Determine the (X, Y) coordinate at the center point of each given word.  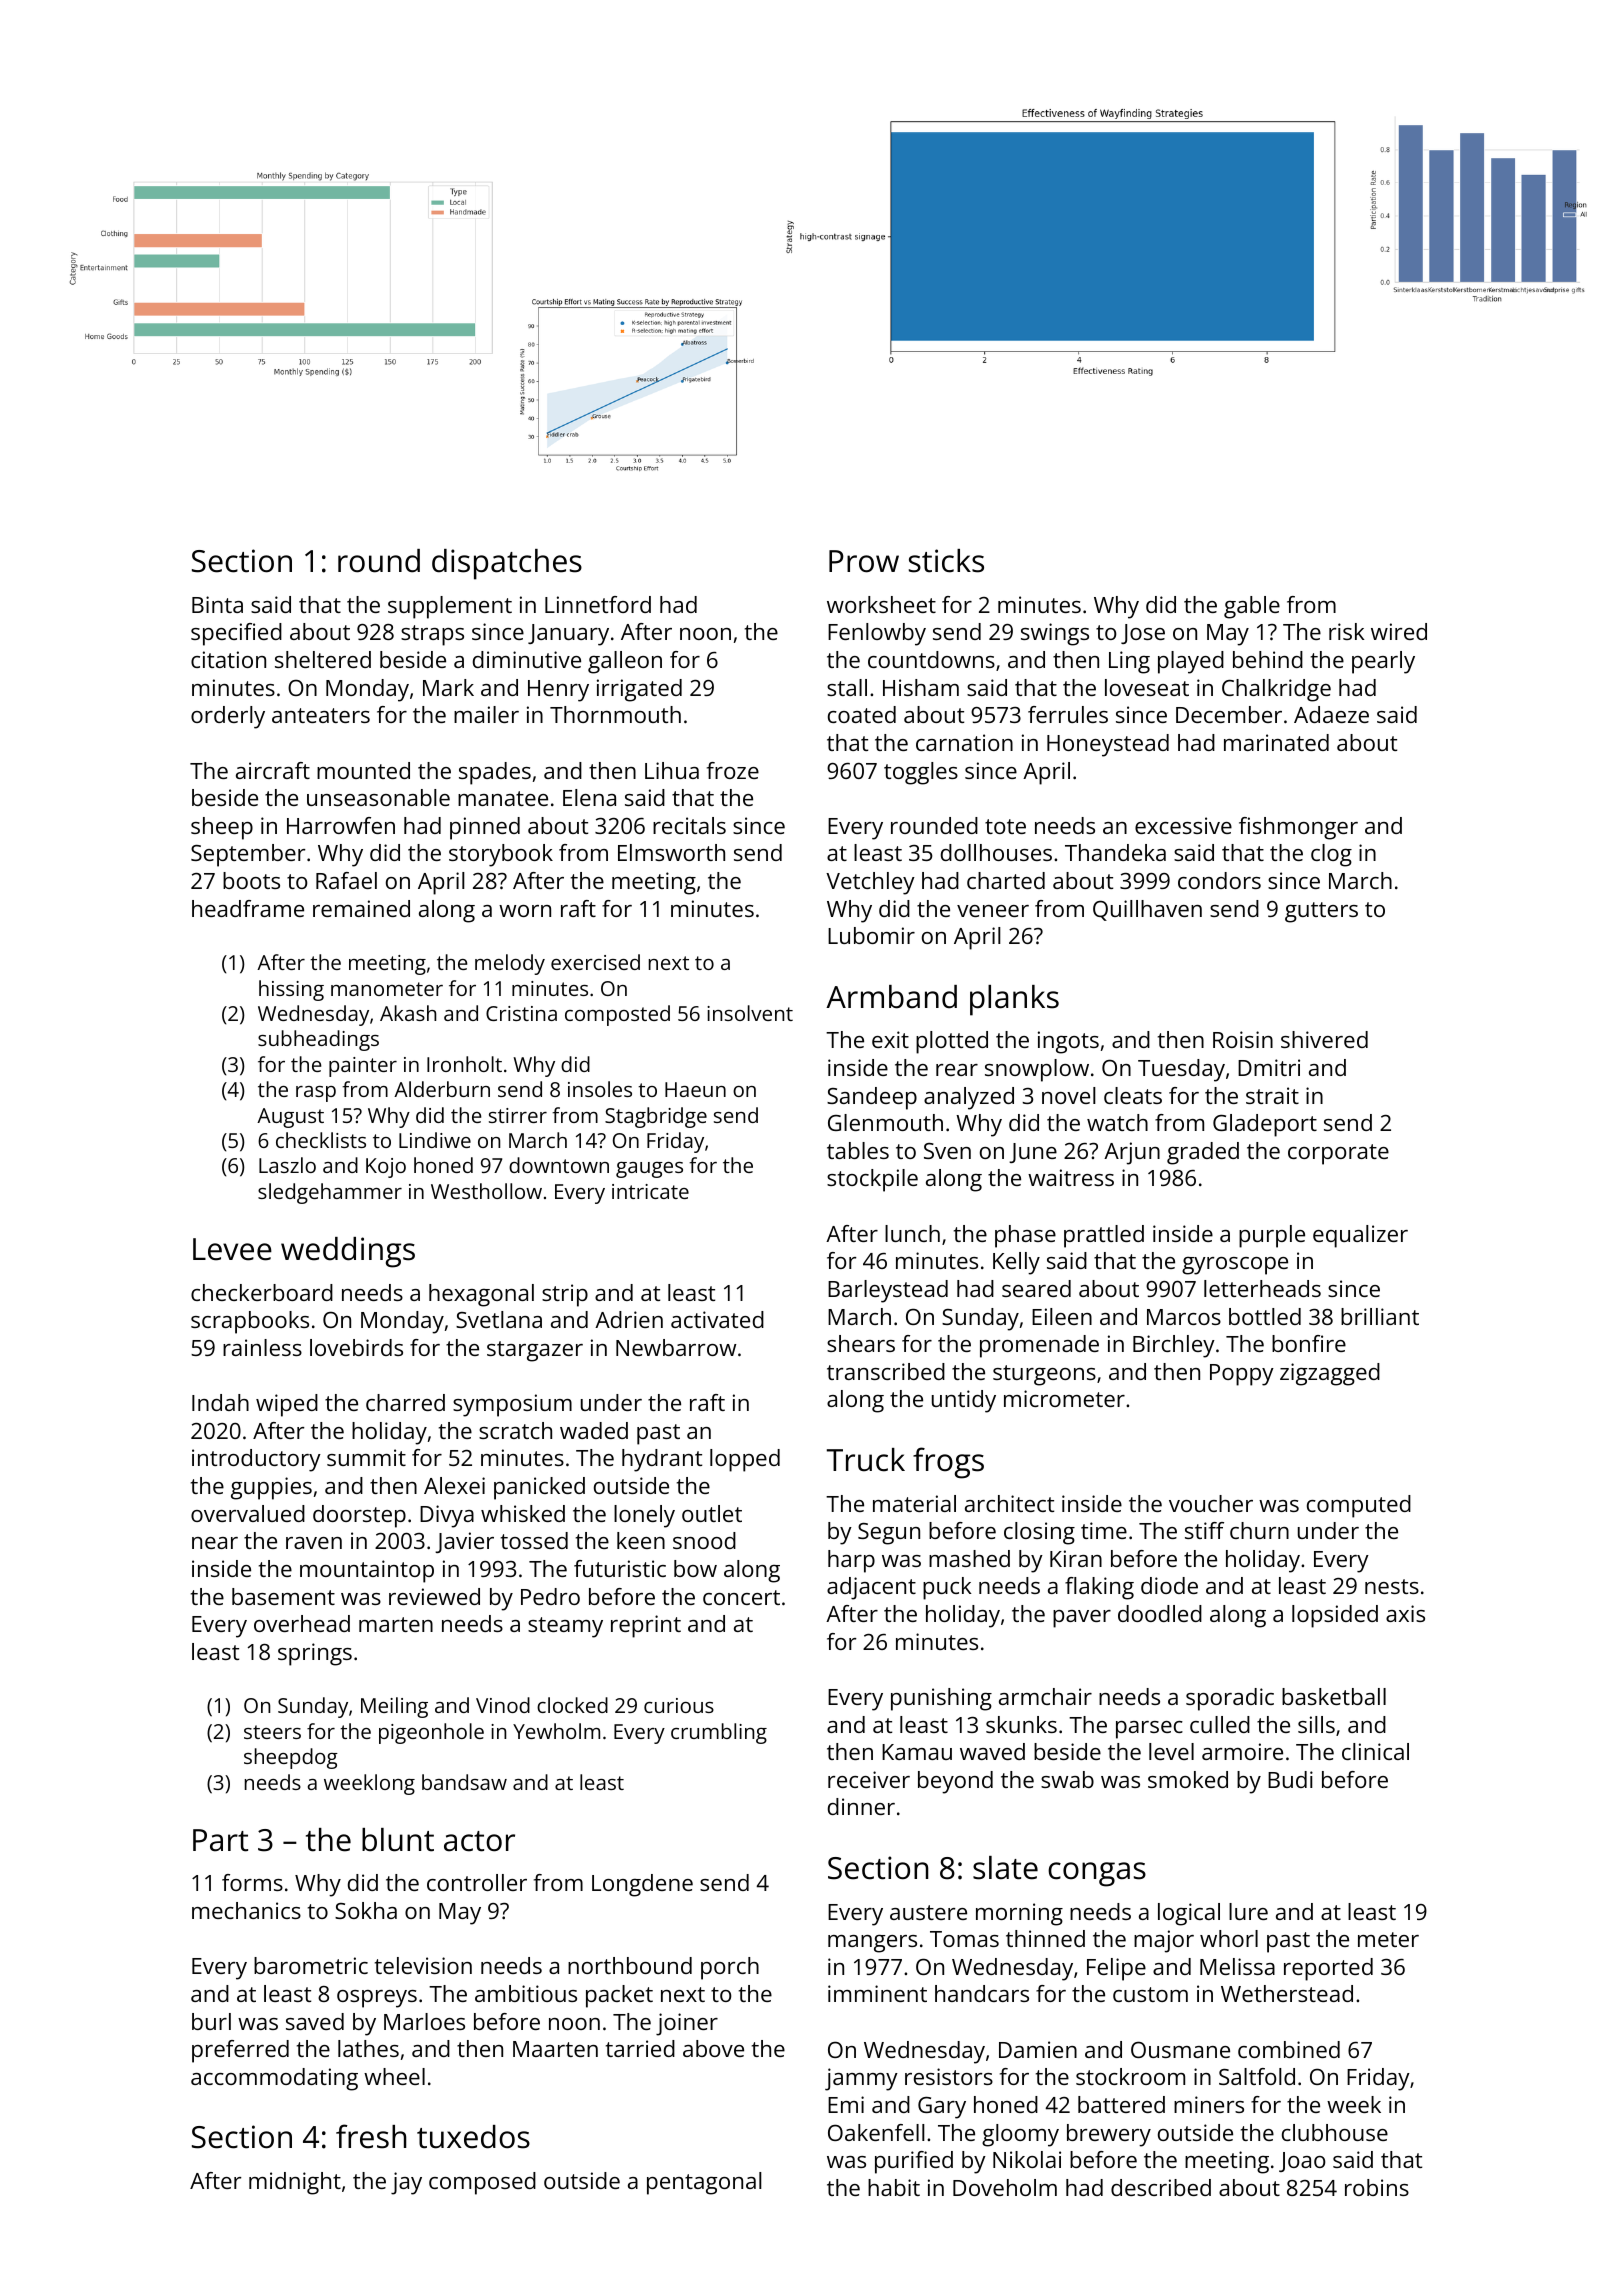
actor (479, 1841)
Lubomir (871, 935)
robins (1377, 2187)
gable (1252, 607)
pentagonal (704, 2183)
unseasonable (378, 797)
